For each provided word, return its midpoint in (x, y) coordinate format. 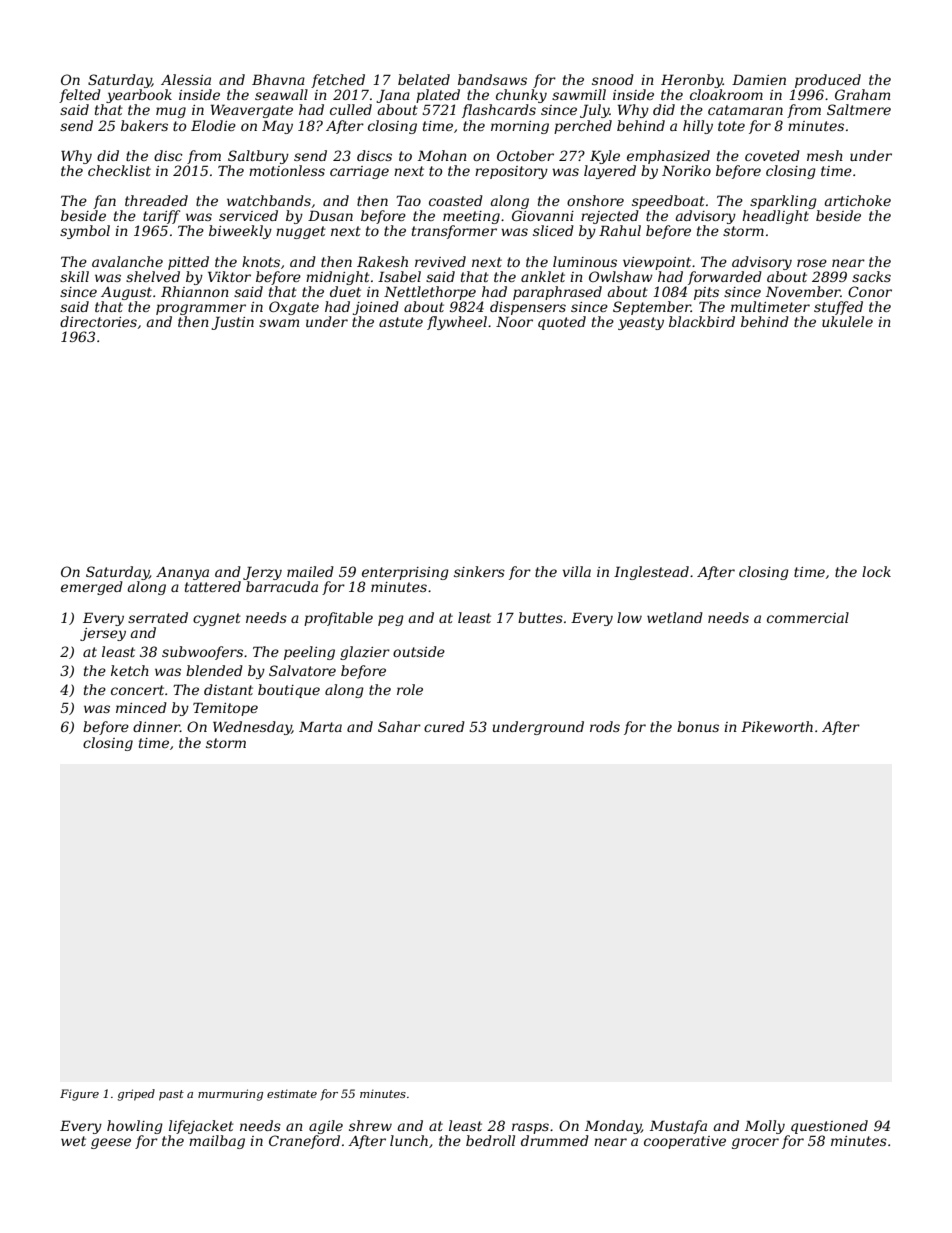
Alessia (186, 79)
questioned (829, 1127)
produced (828, 81)
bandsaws (492, 79)
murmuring (230, 1095)
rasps (530, 1128)
